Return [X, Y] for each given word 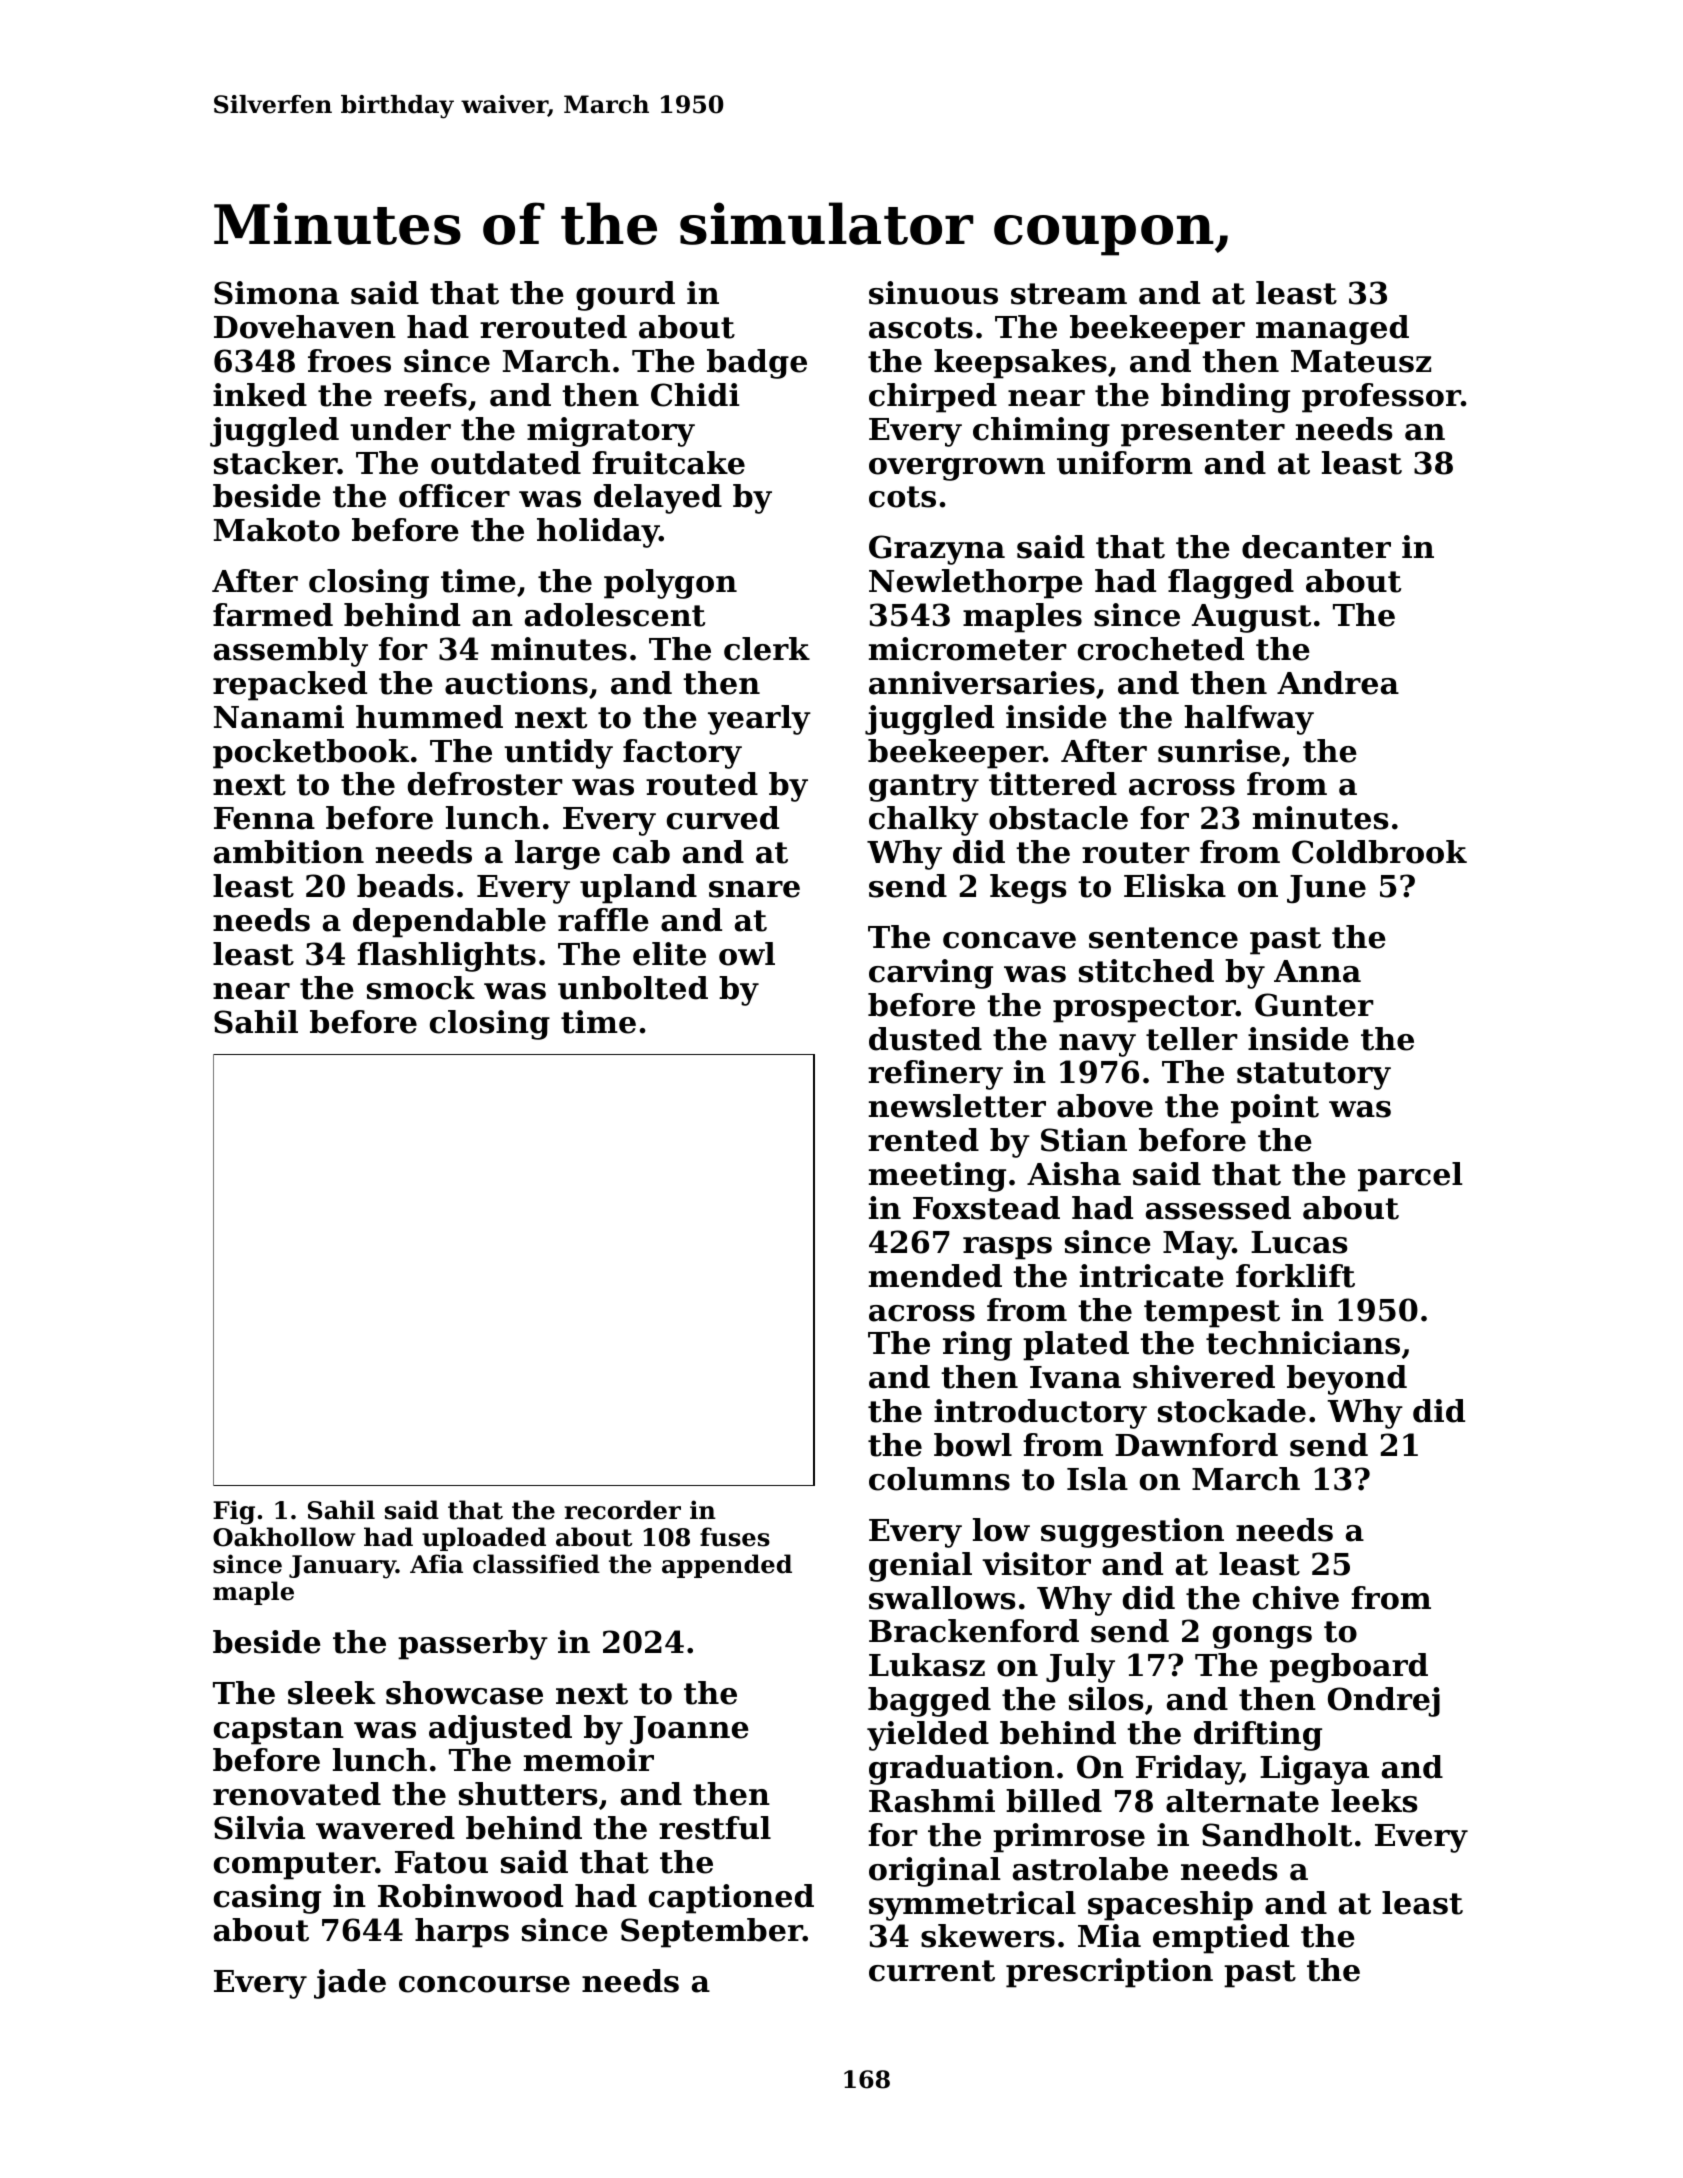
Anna [1317, 971]
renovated [297, 1794]
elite [669, 954]
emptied [1221, 1939]
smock [421, 988]
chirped [933, 398]
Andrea [1338, 683]
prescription [1109, 1973]
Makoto [277, 530]
